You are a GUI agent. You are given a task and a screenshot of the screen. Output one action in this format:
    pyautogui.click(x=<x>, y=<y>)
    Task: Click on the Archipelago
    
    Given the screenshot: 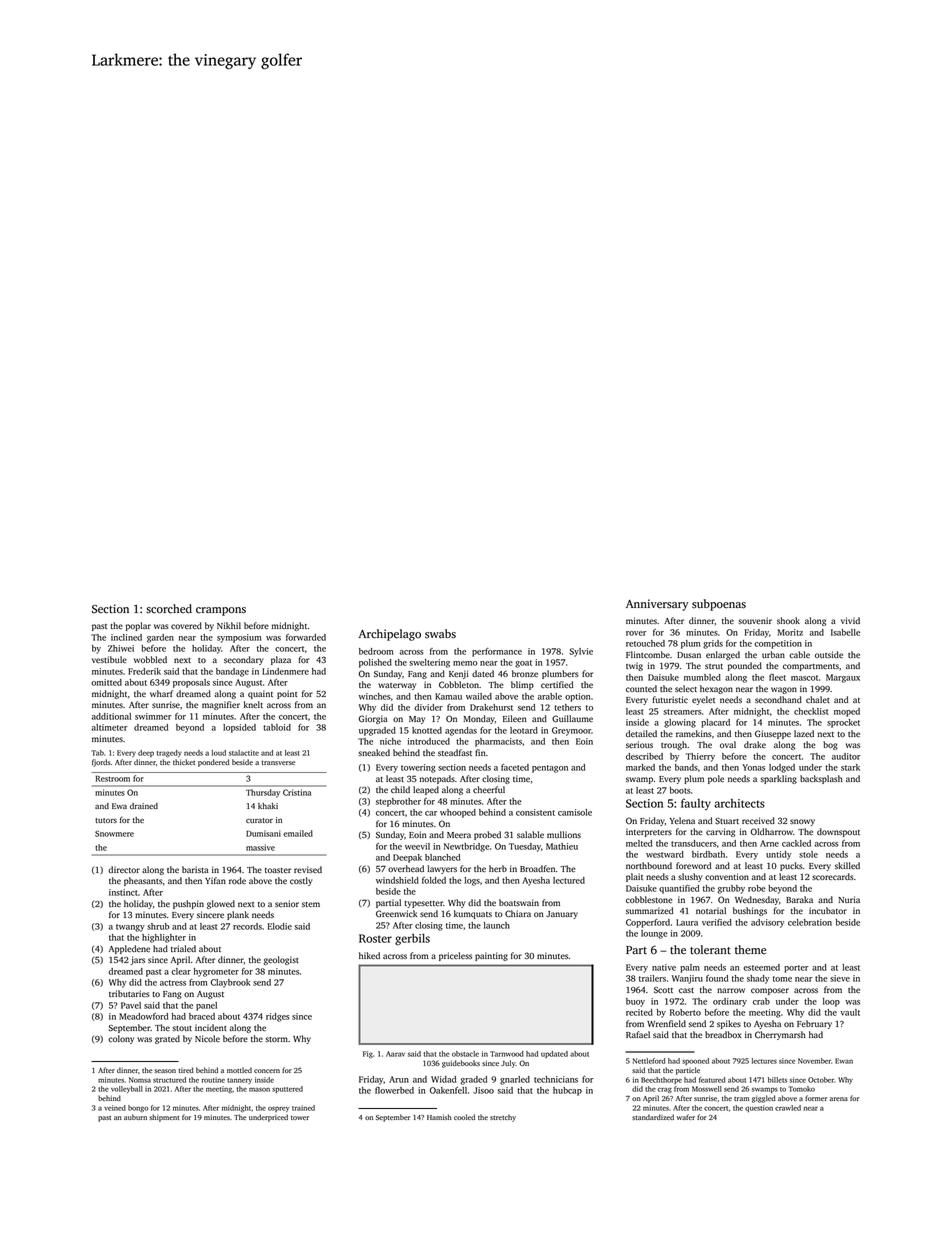 What is the action you would take?
    pyautogui.click(x=390, y=635)
